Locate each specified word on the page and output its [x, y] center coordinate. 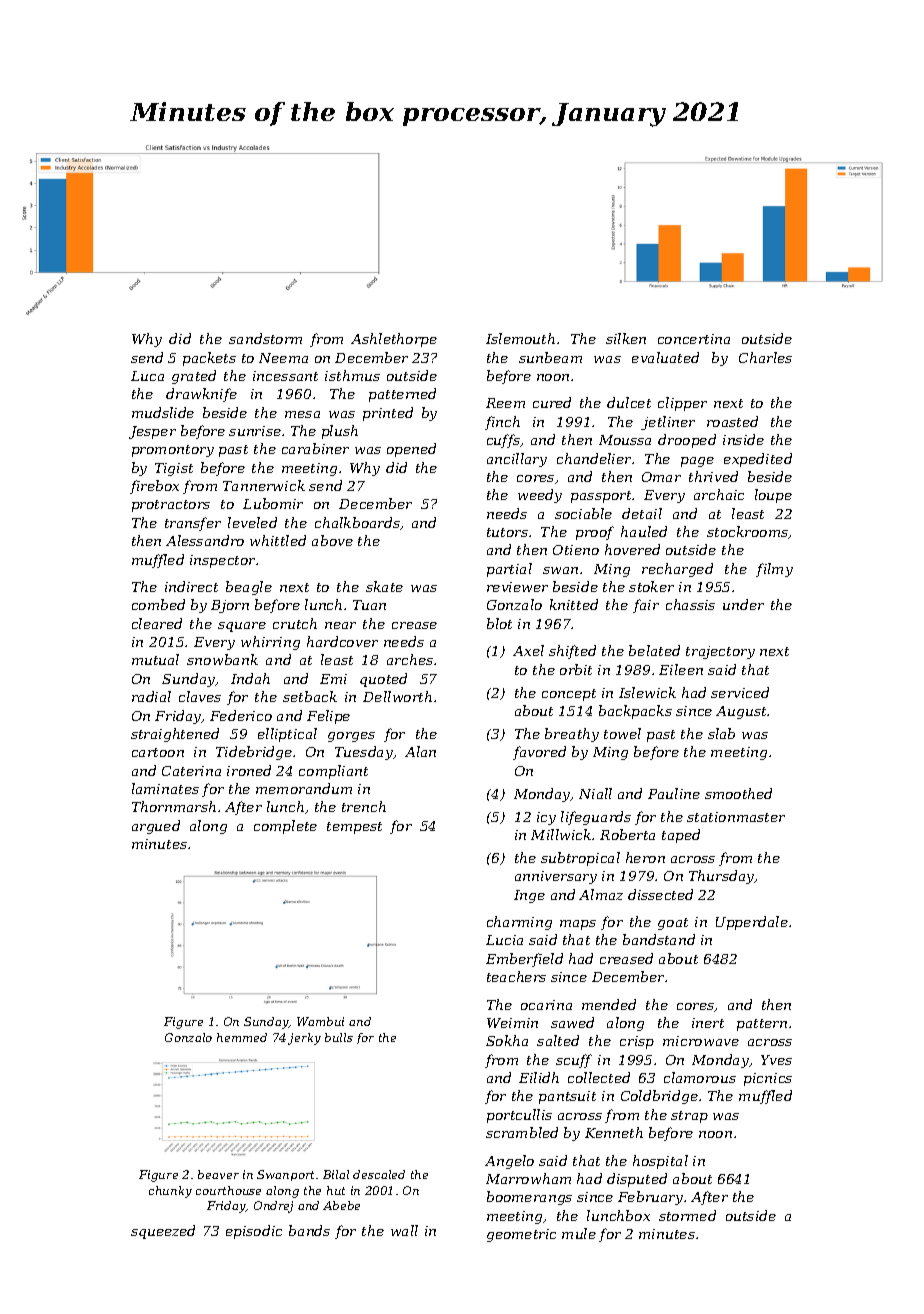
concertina [694, 339]
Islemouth [520, 338]
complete [285, 827]
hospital [660, 1162]
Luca [147, 376]
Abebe [341, 1205]
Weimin [512, 1023]
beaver [218, 1174]
